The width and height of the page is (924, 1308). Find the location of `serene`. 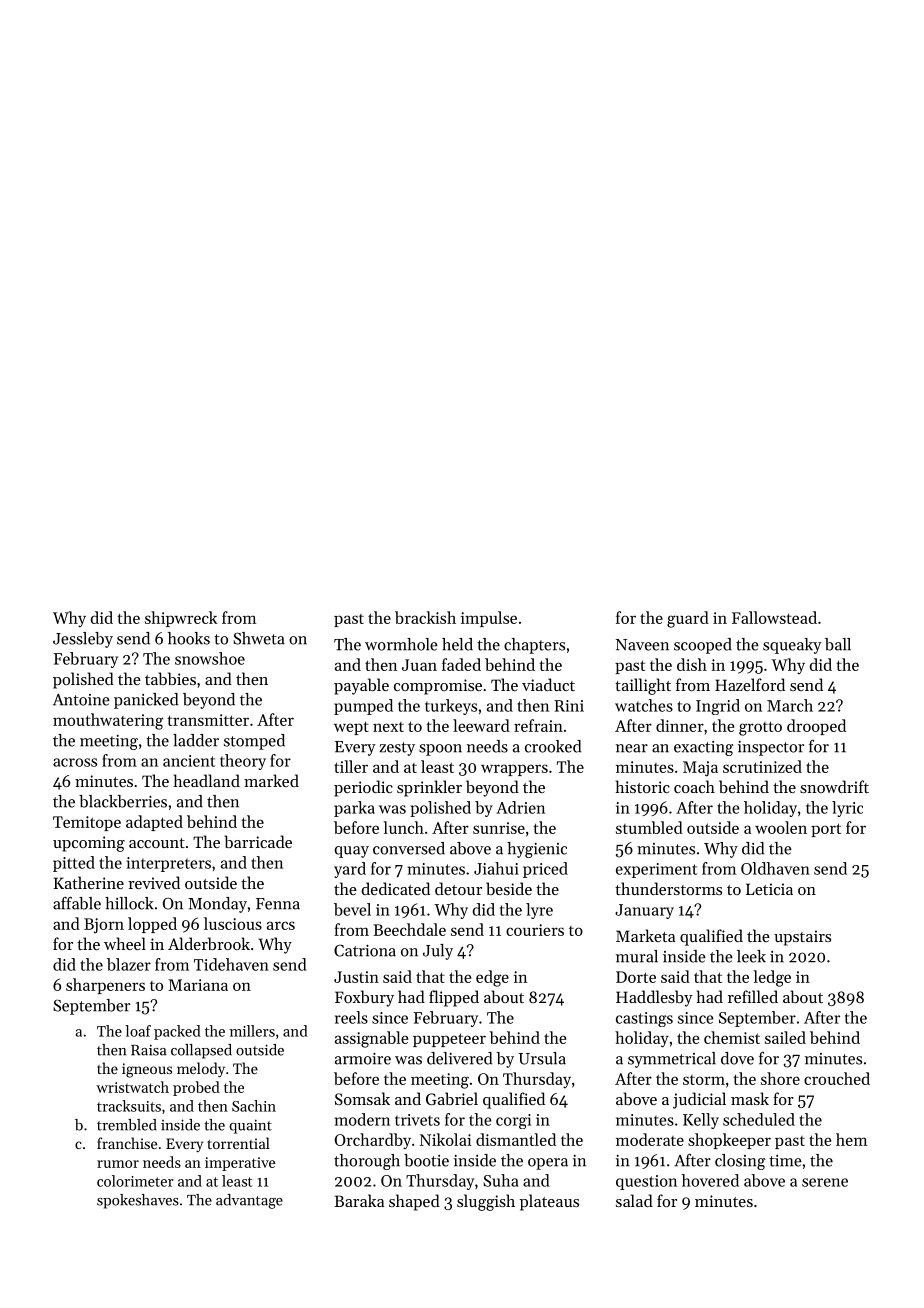

serene is located at coordinates (825, 1182).
